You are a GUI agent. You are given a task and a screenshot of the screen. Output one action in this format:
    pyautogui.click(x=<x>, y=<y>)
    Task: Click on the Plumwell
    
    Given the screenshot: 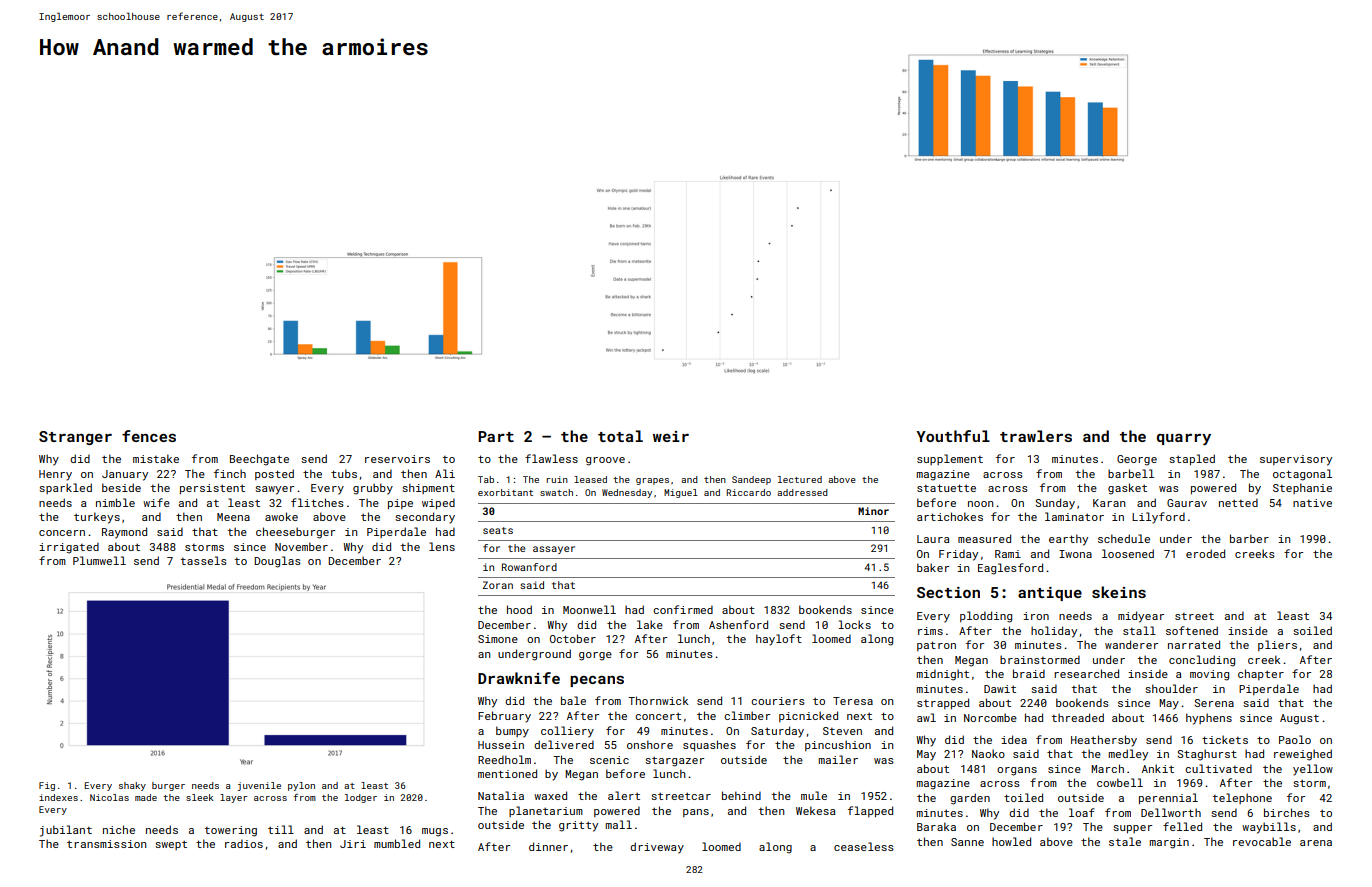 What is the action you would take?
    pyautogui.click(x=99, y=560)
